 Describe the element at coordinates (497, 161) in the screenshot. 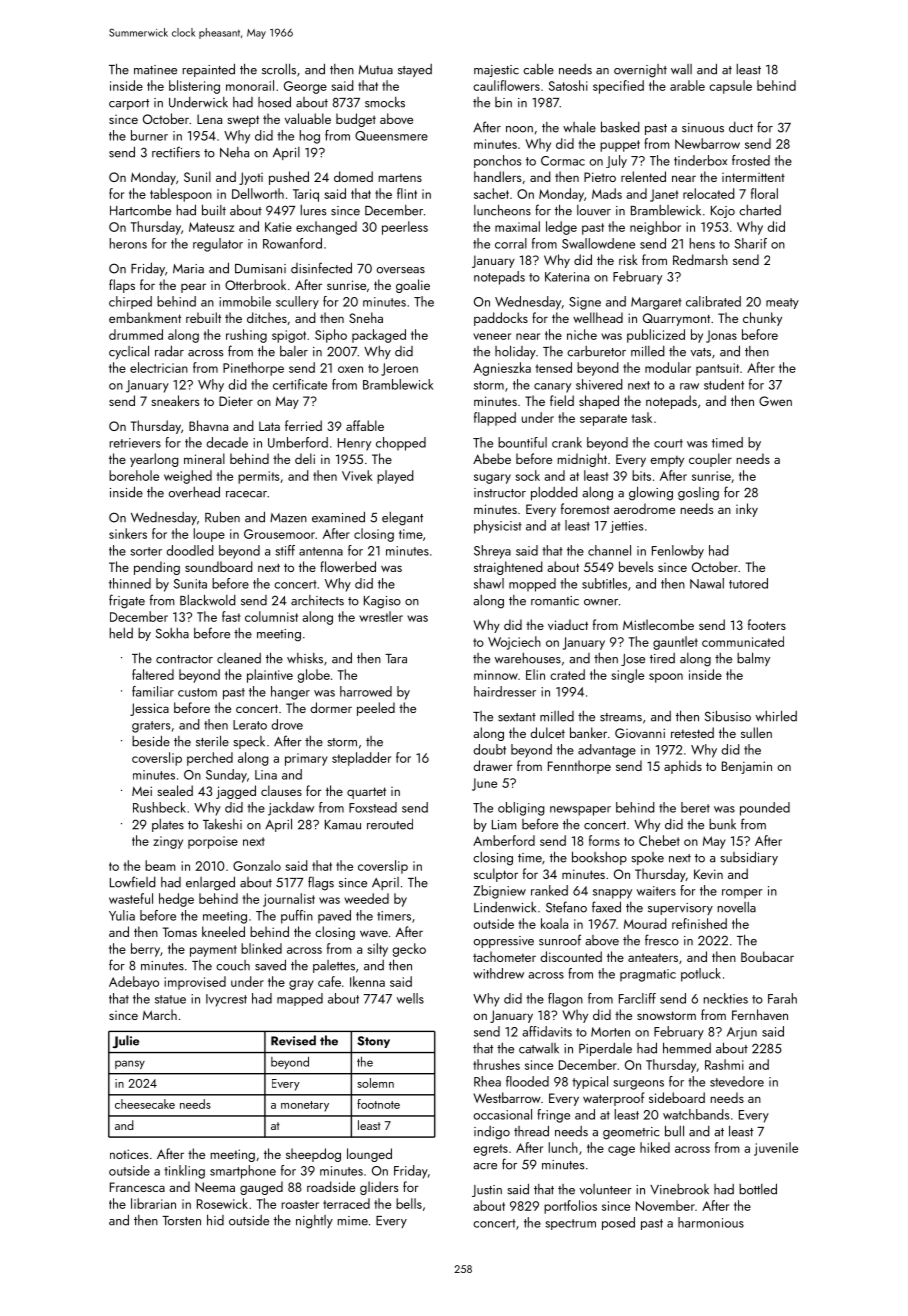

I see `ponchos` at that location.
